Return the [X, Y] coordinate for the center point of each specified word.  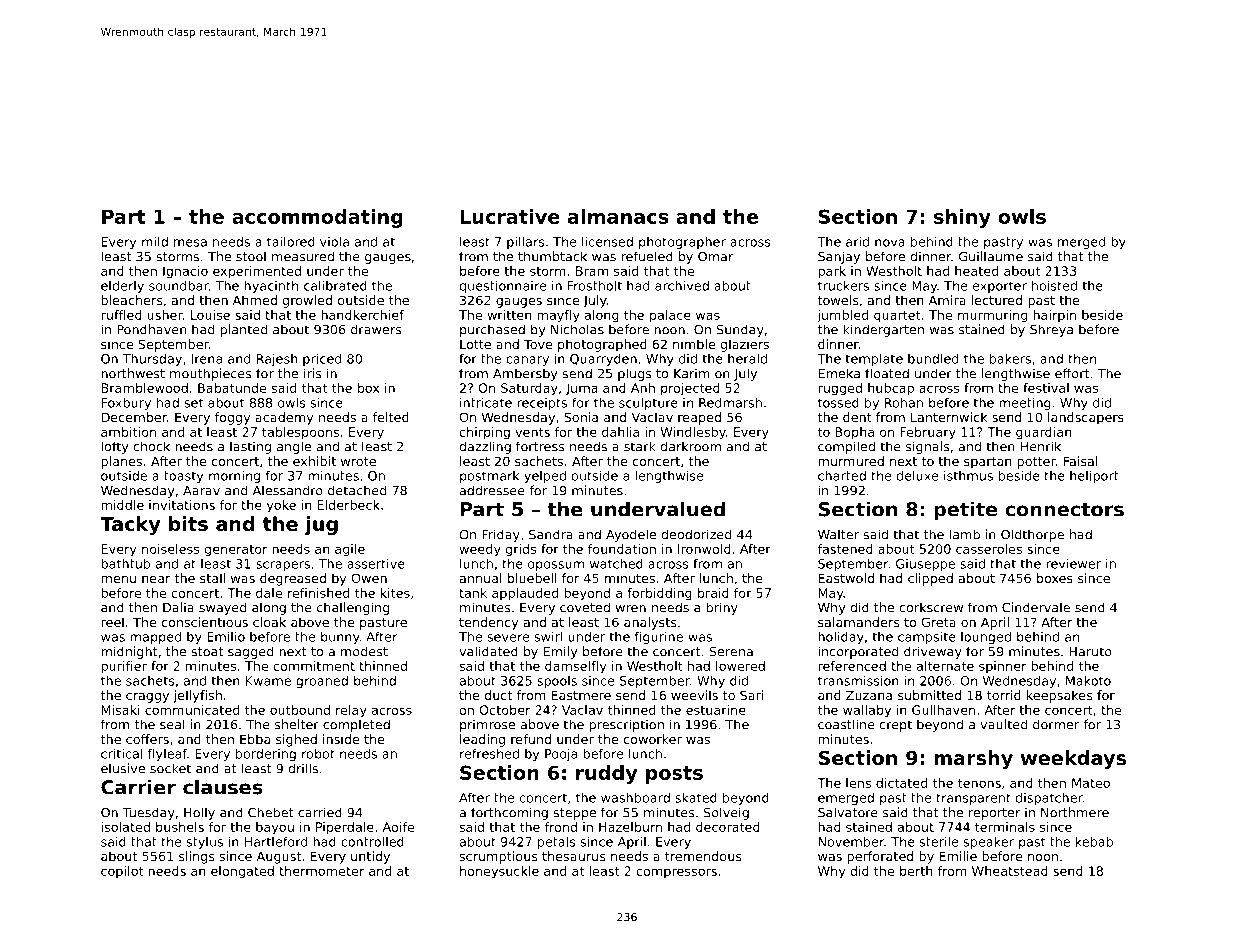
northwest [133, 373]
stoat [207, 652]
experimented [257, 272]
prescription [626, 725]
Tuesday [148, 813]
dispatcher [1049, 799]
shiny [962, 218]
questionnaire [503, 286]
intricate [486, 403]
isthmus [968, 476]
